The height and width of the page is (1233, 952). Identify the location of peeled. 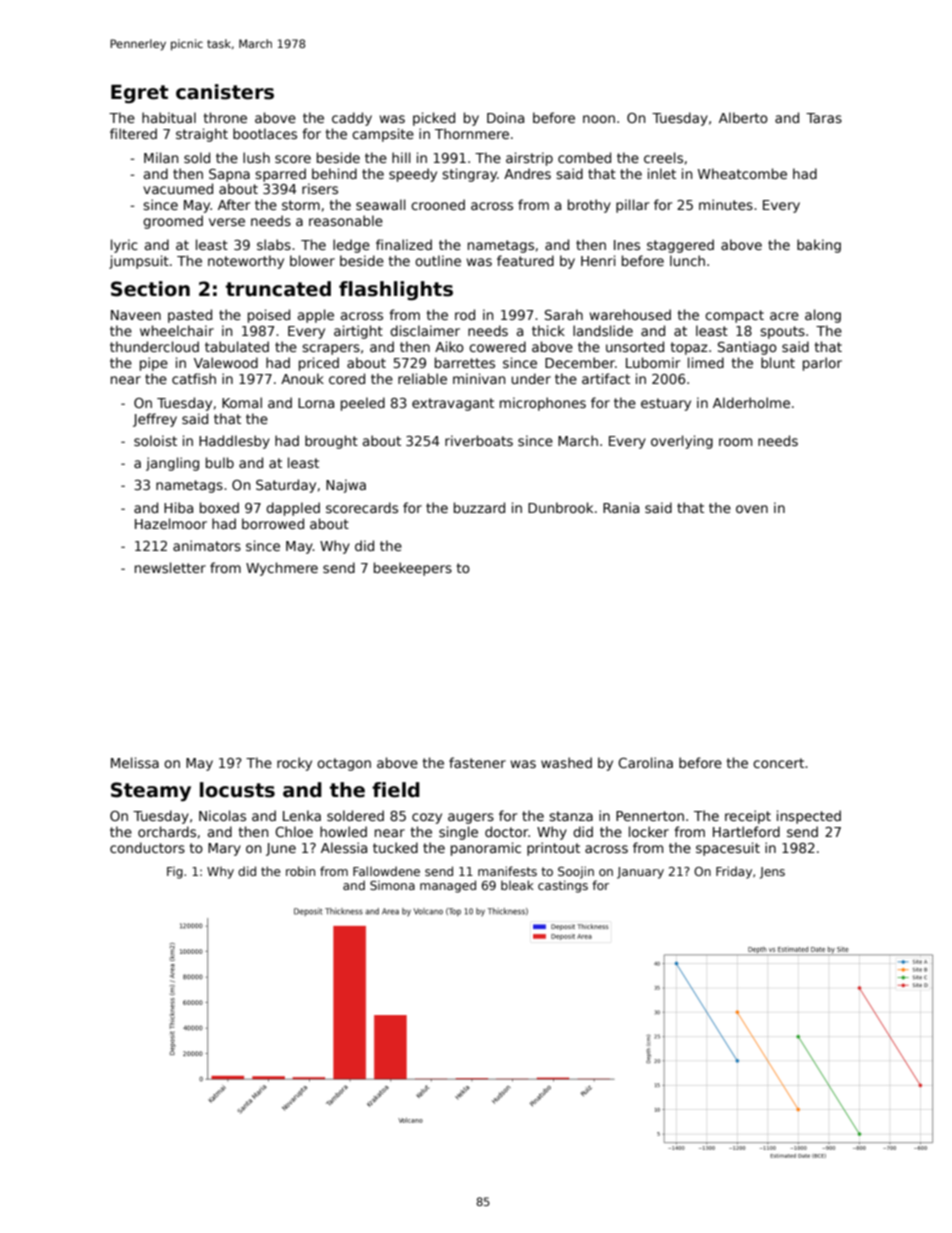
(363, 404).
